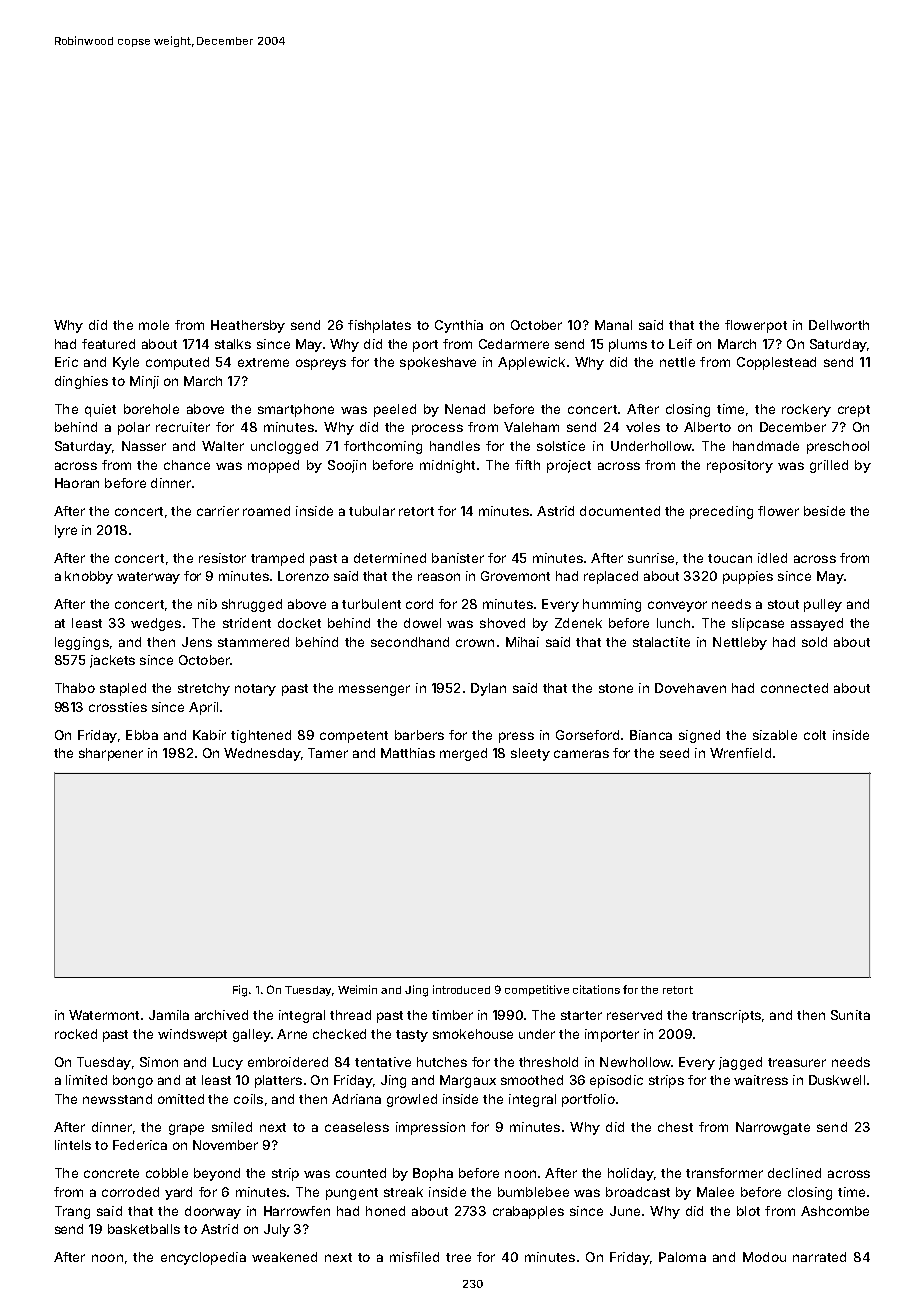 This page has width=924, height=1308. What do you see at coordinates (357, 989) in the page?
I see `Weimin` at bounding box center [357, 989].
